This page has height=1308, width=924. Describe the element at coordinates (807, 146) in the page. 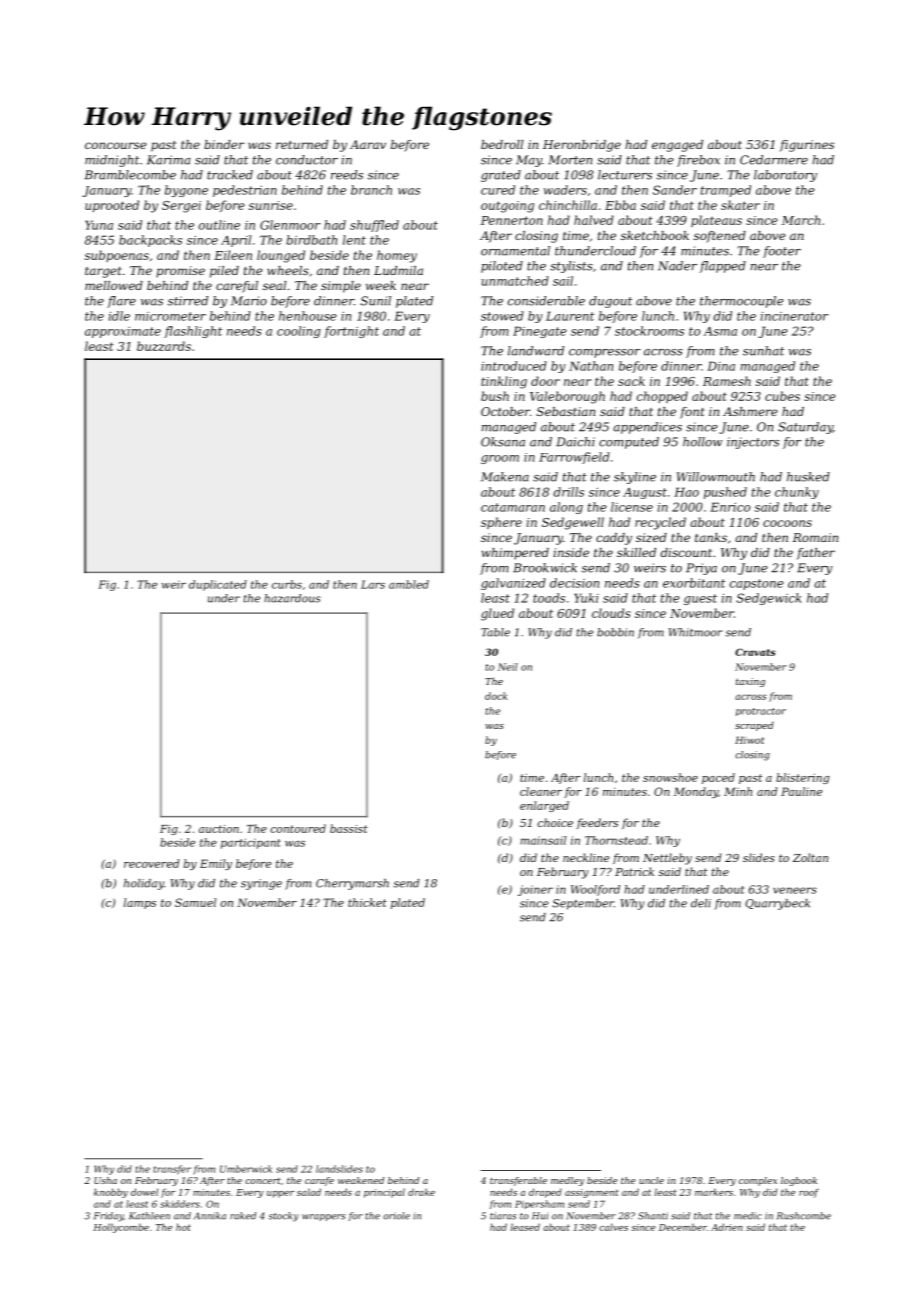

I see `figurines` at that location.
